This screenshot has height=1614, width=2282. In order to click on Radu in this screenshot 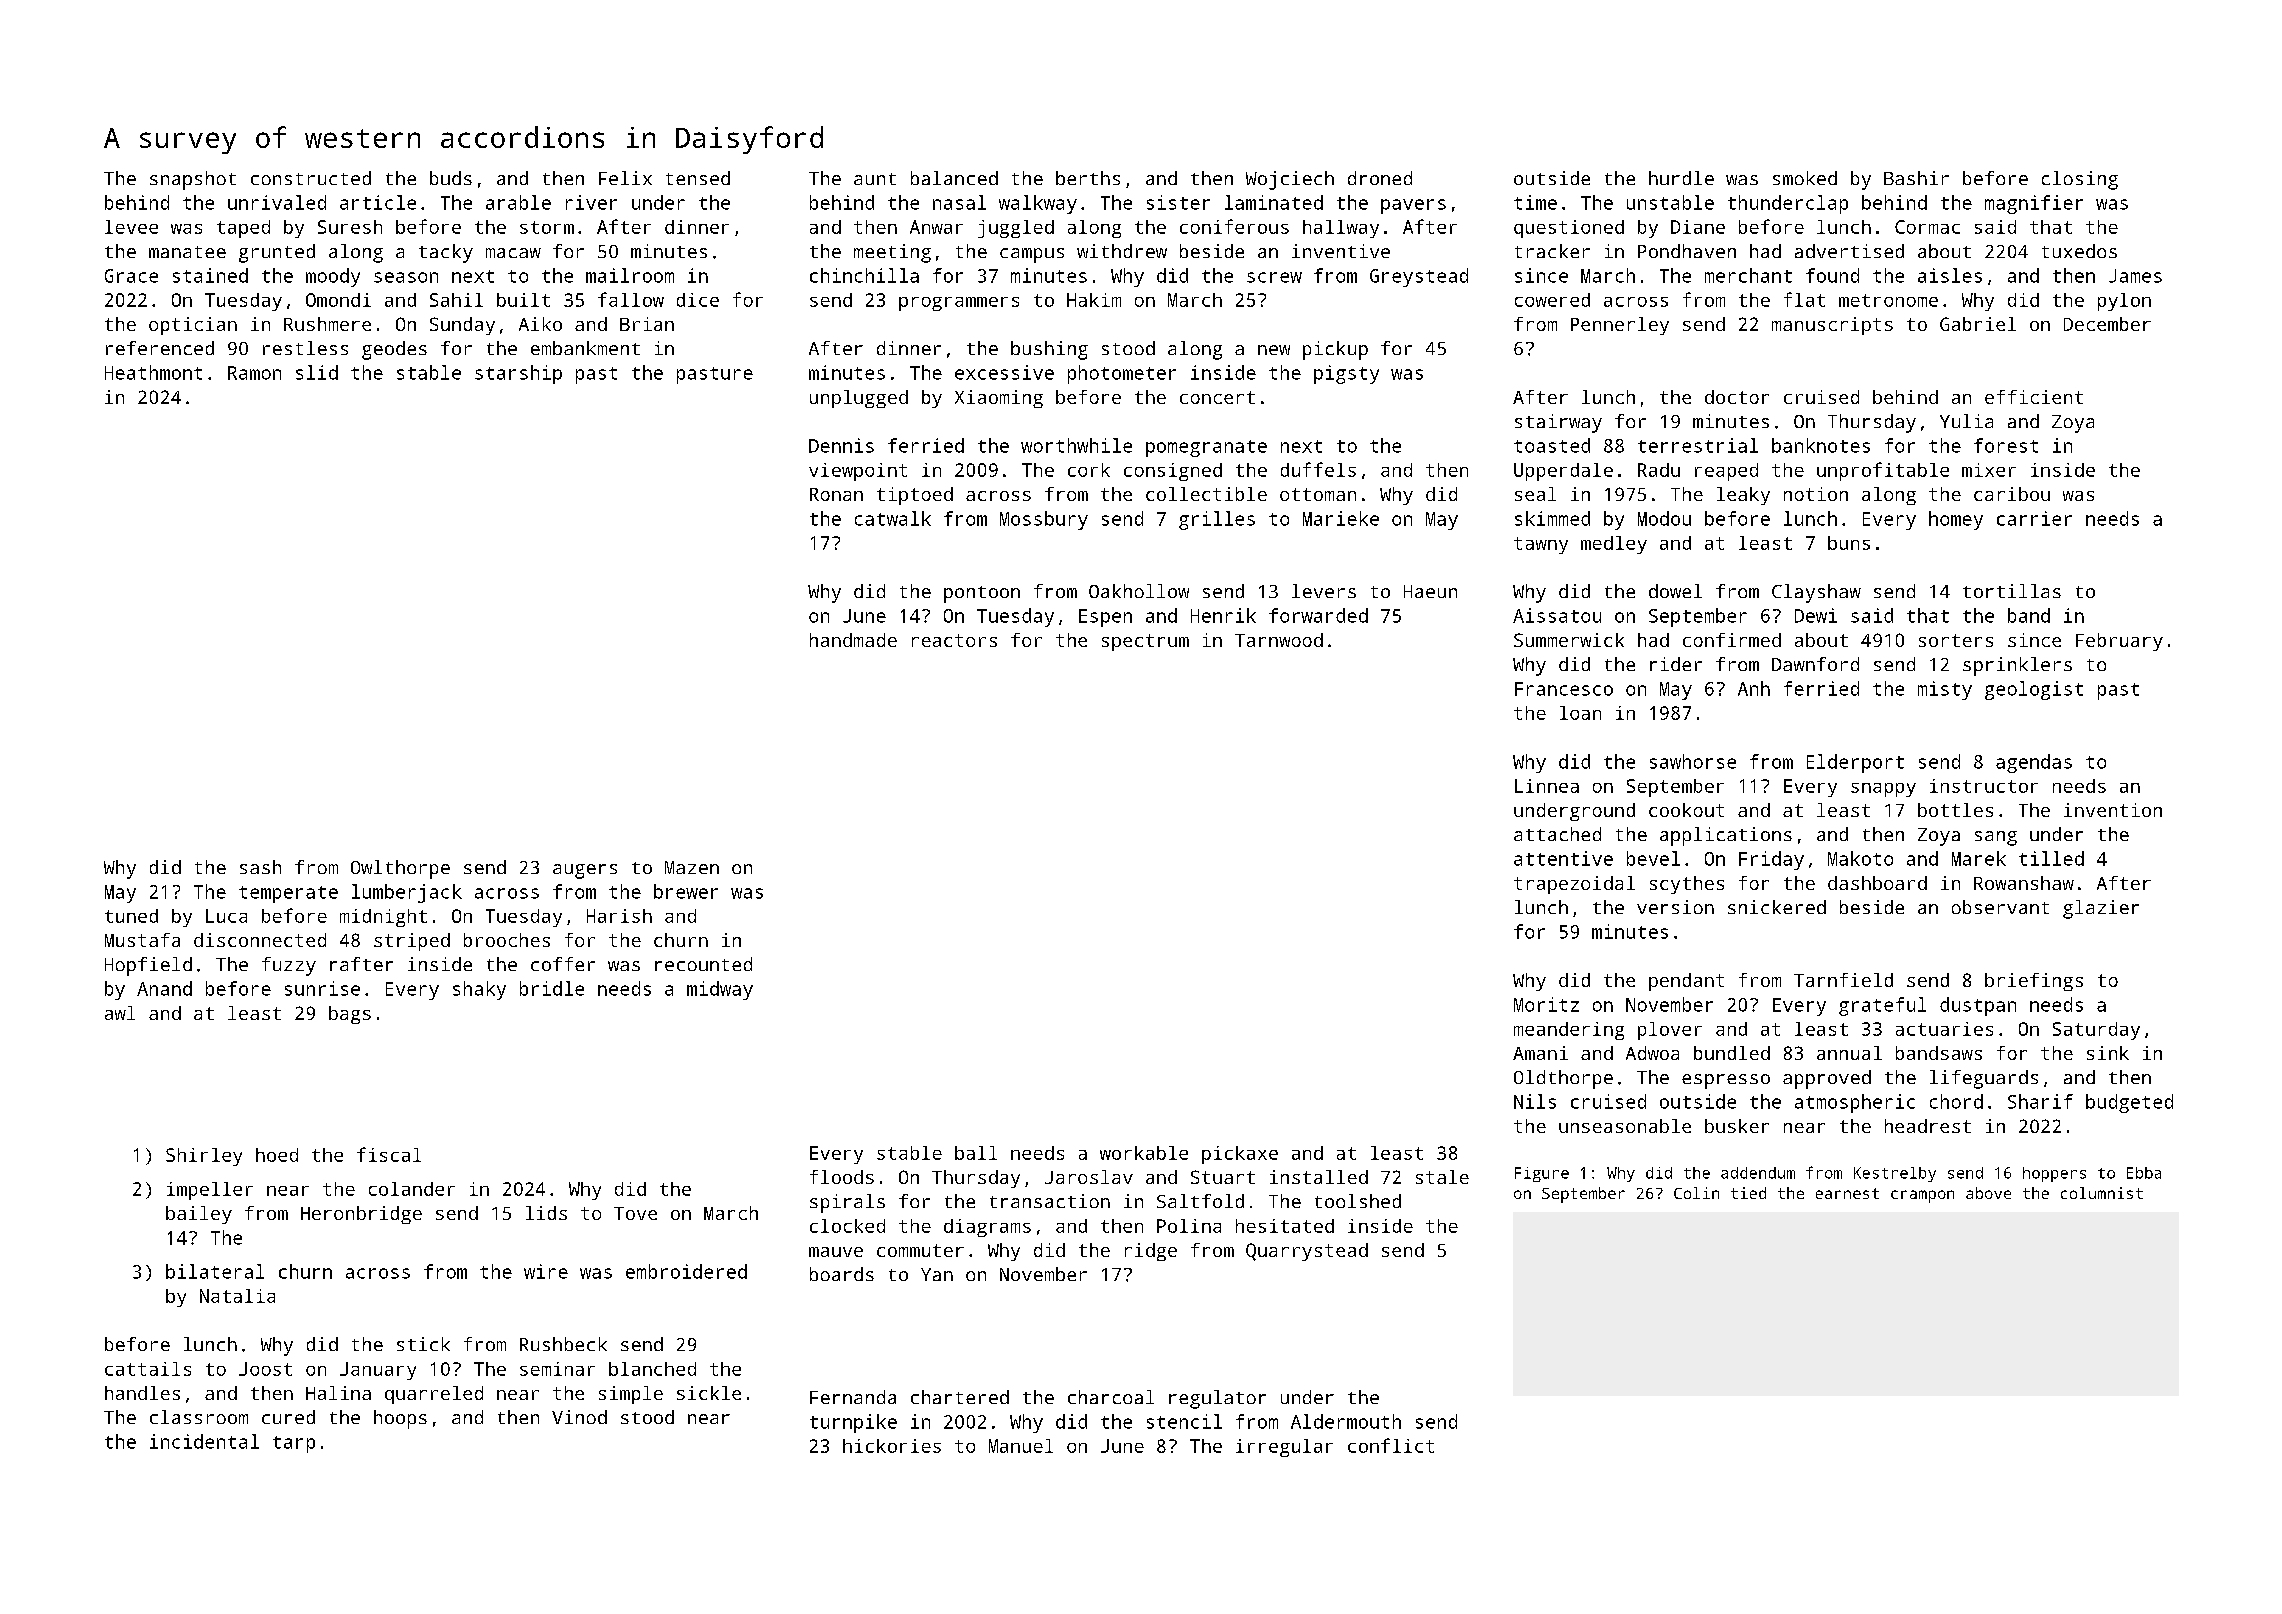, I will do `click(1659, 470)`.
